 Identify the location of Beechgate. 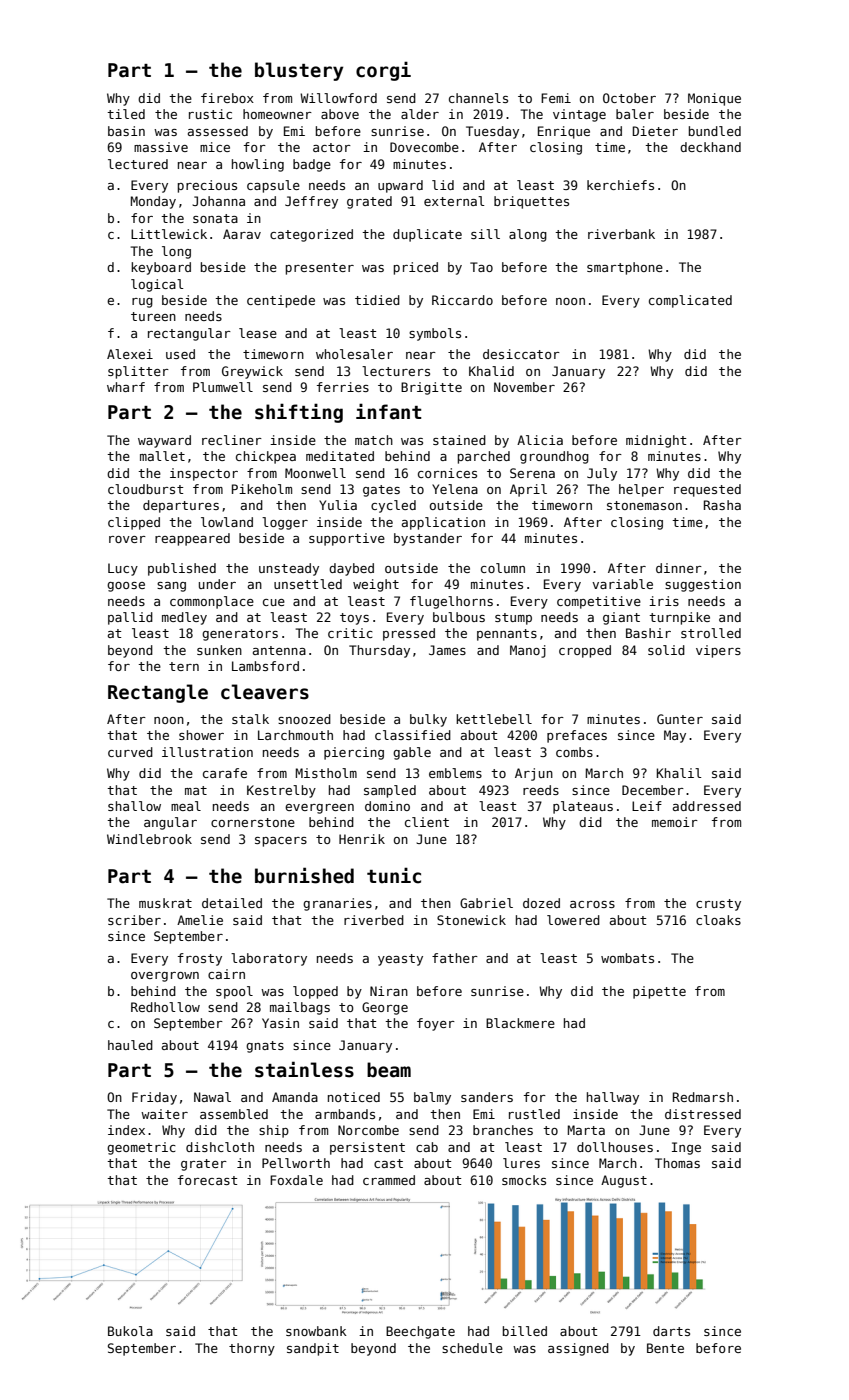
(420, 1332).
